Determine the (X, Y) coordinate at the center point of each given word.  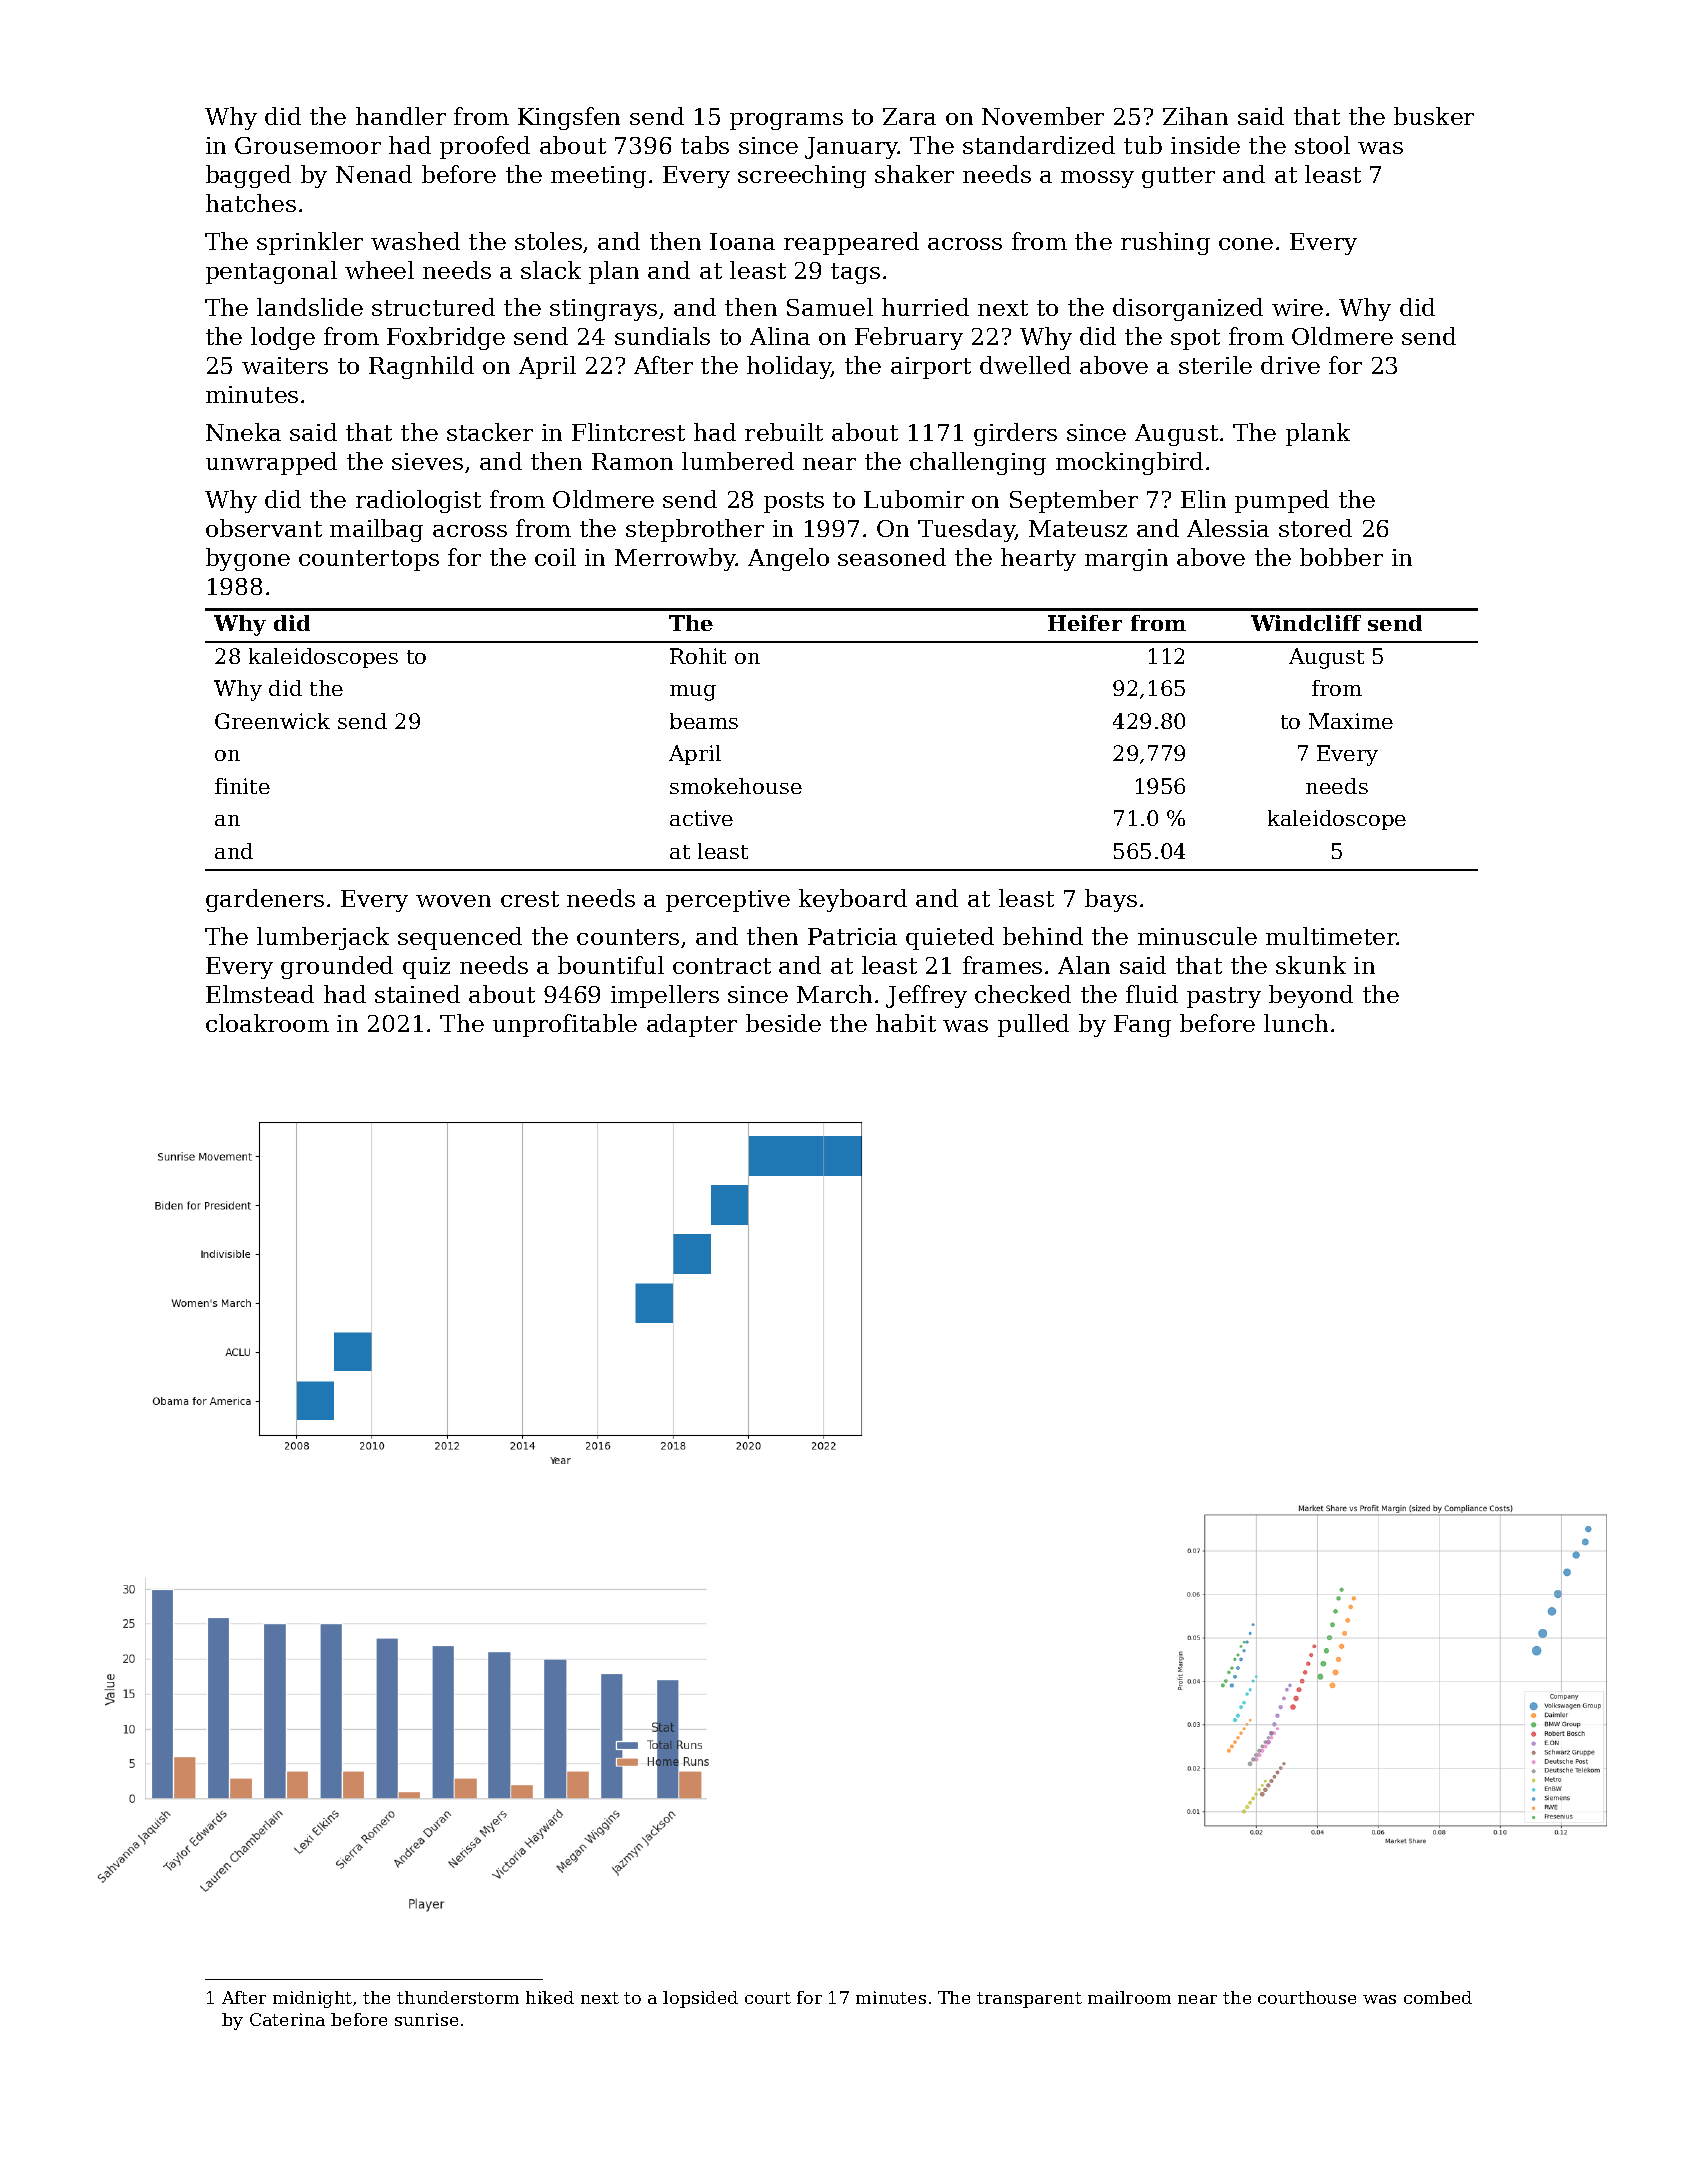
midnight (312, 1999)
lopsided (700, 1999)
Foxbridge (446, 338)
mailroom (1129, 1997)
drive (1290, 365)
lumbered (738, 461)
